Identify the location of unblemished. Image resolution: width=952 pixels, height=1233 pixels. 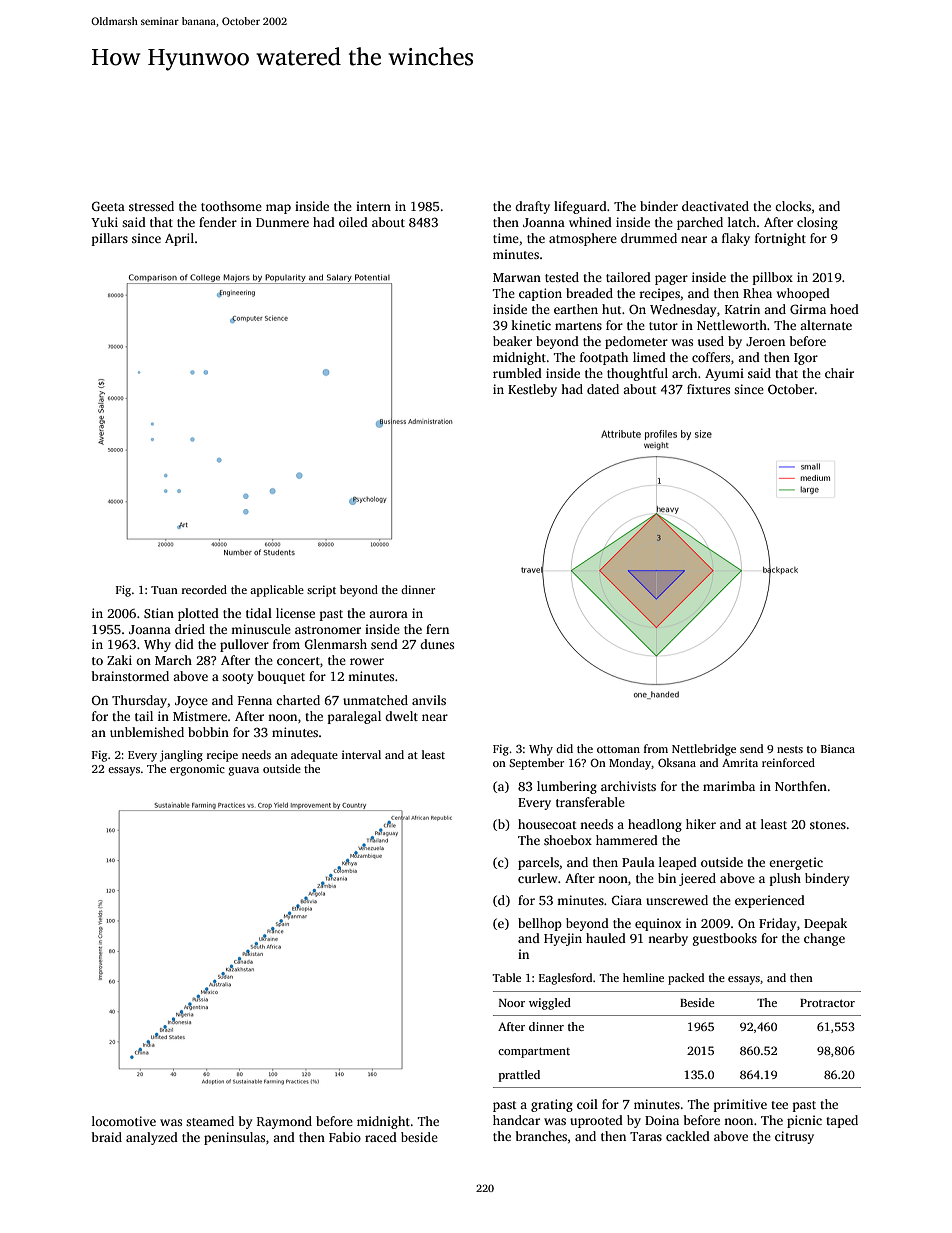
(147, 732).
